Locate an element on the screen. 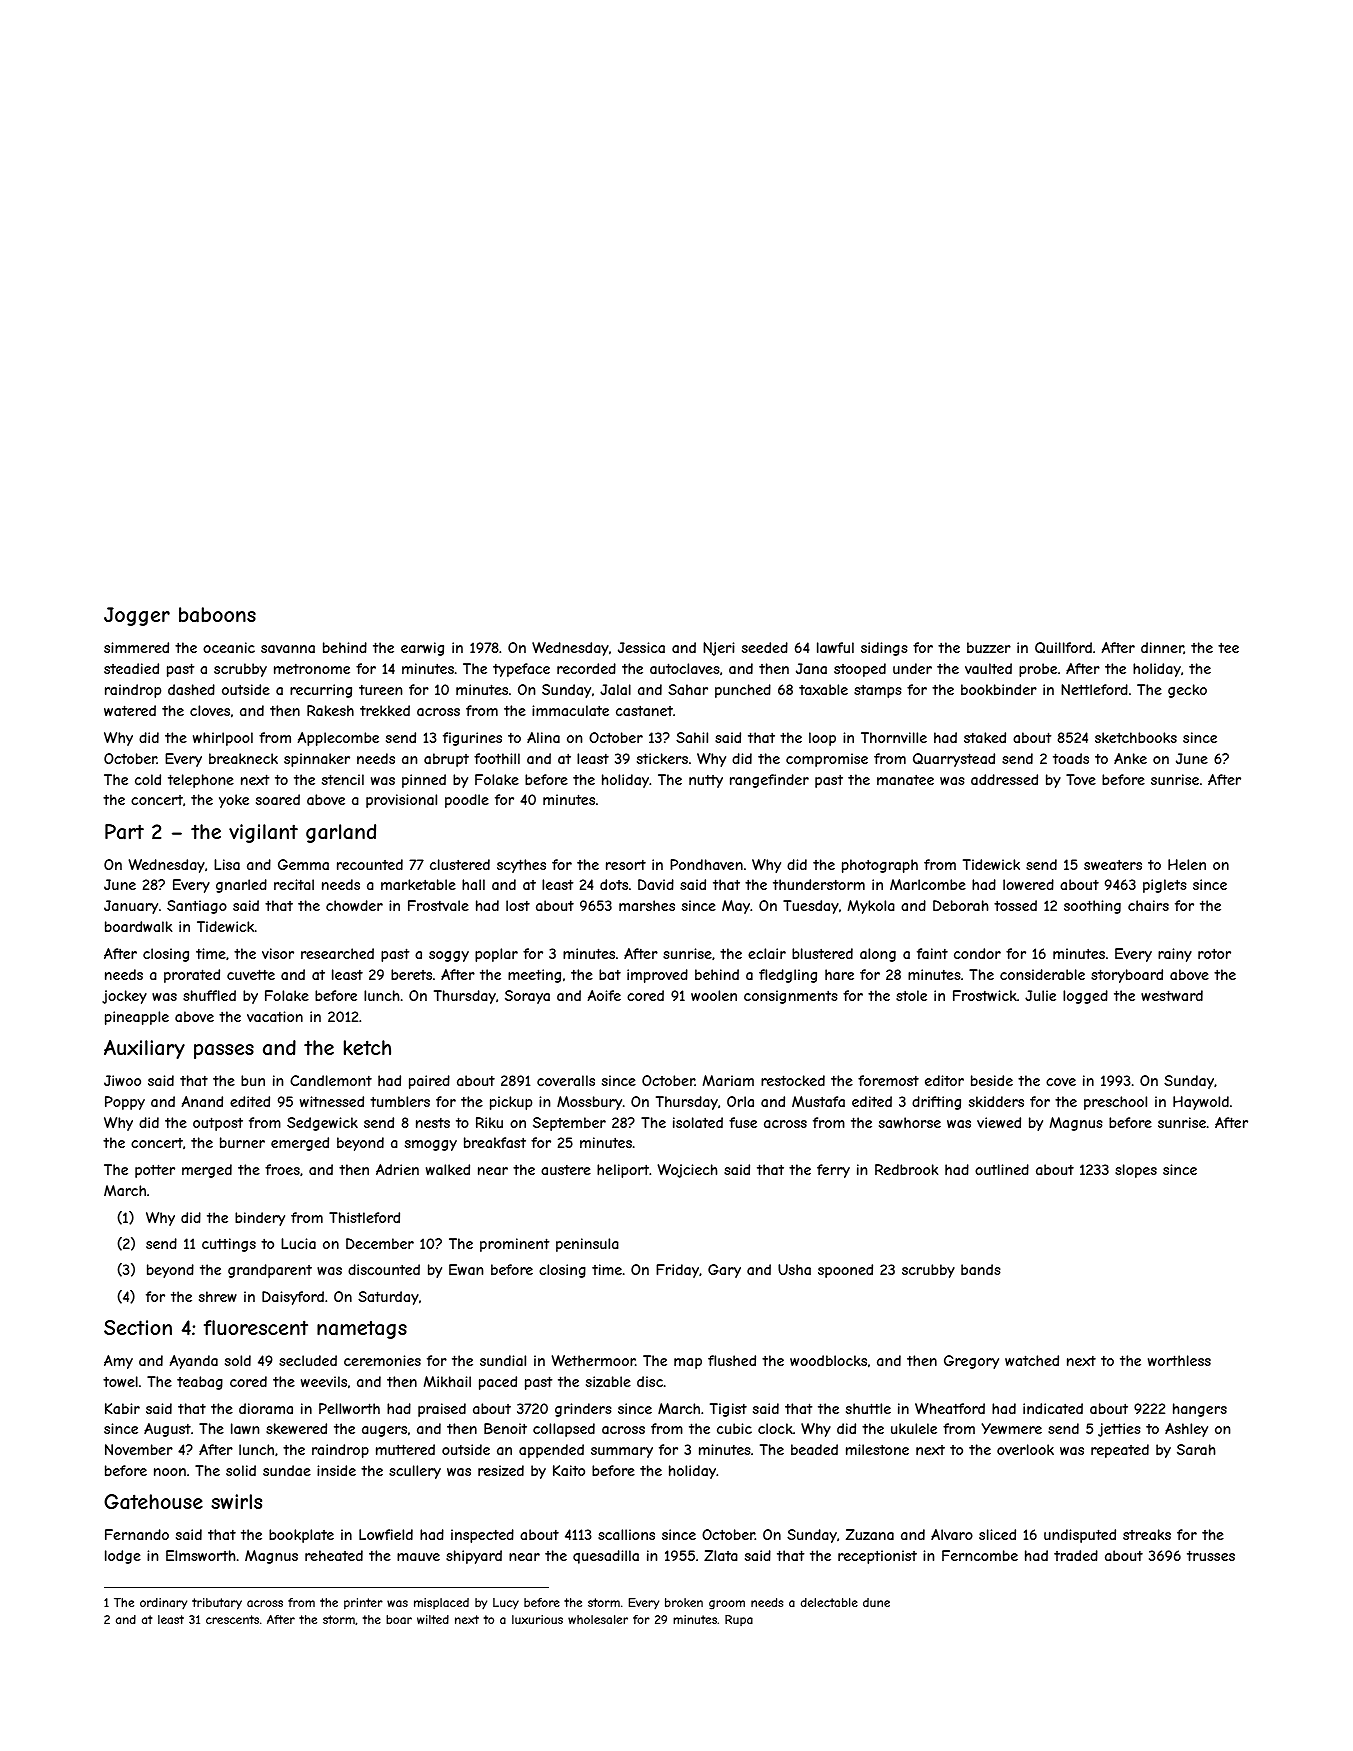 The width and height of the screenshot is (1353, 1751). Quillford is located at coordinates (1063, 648).
